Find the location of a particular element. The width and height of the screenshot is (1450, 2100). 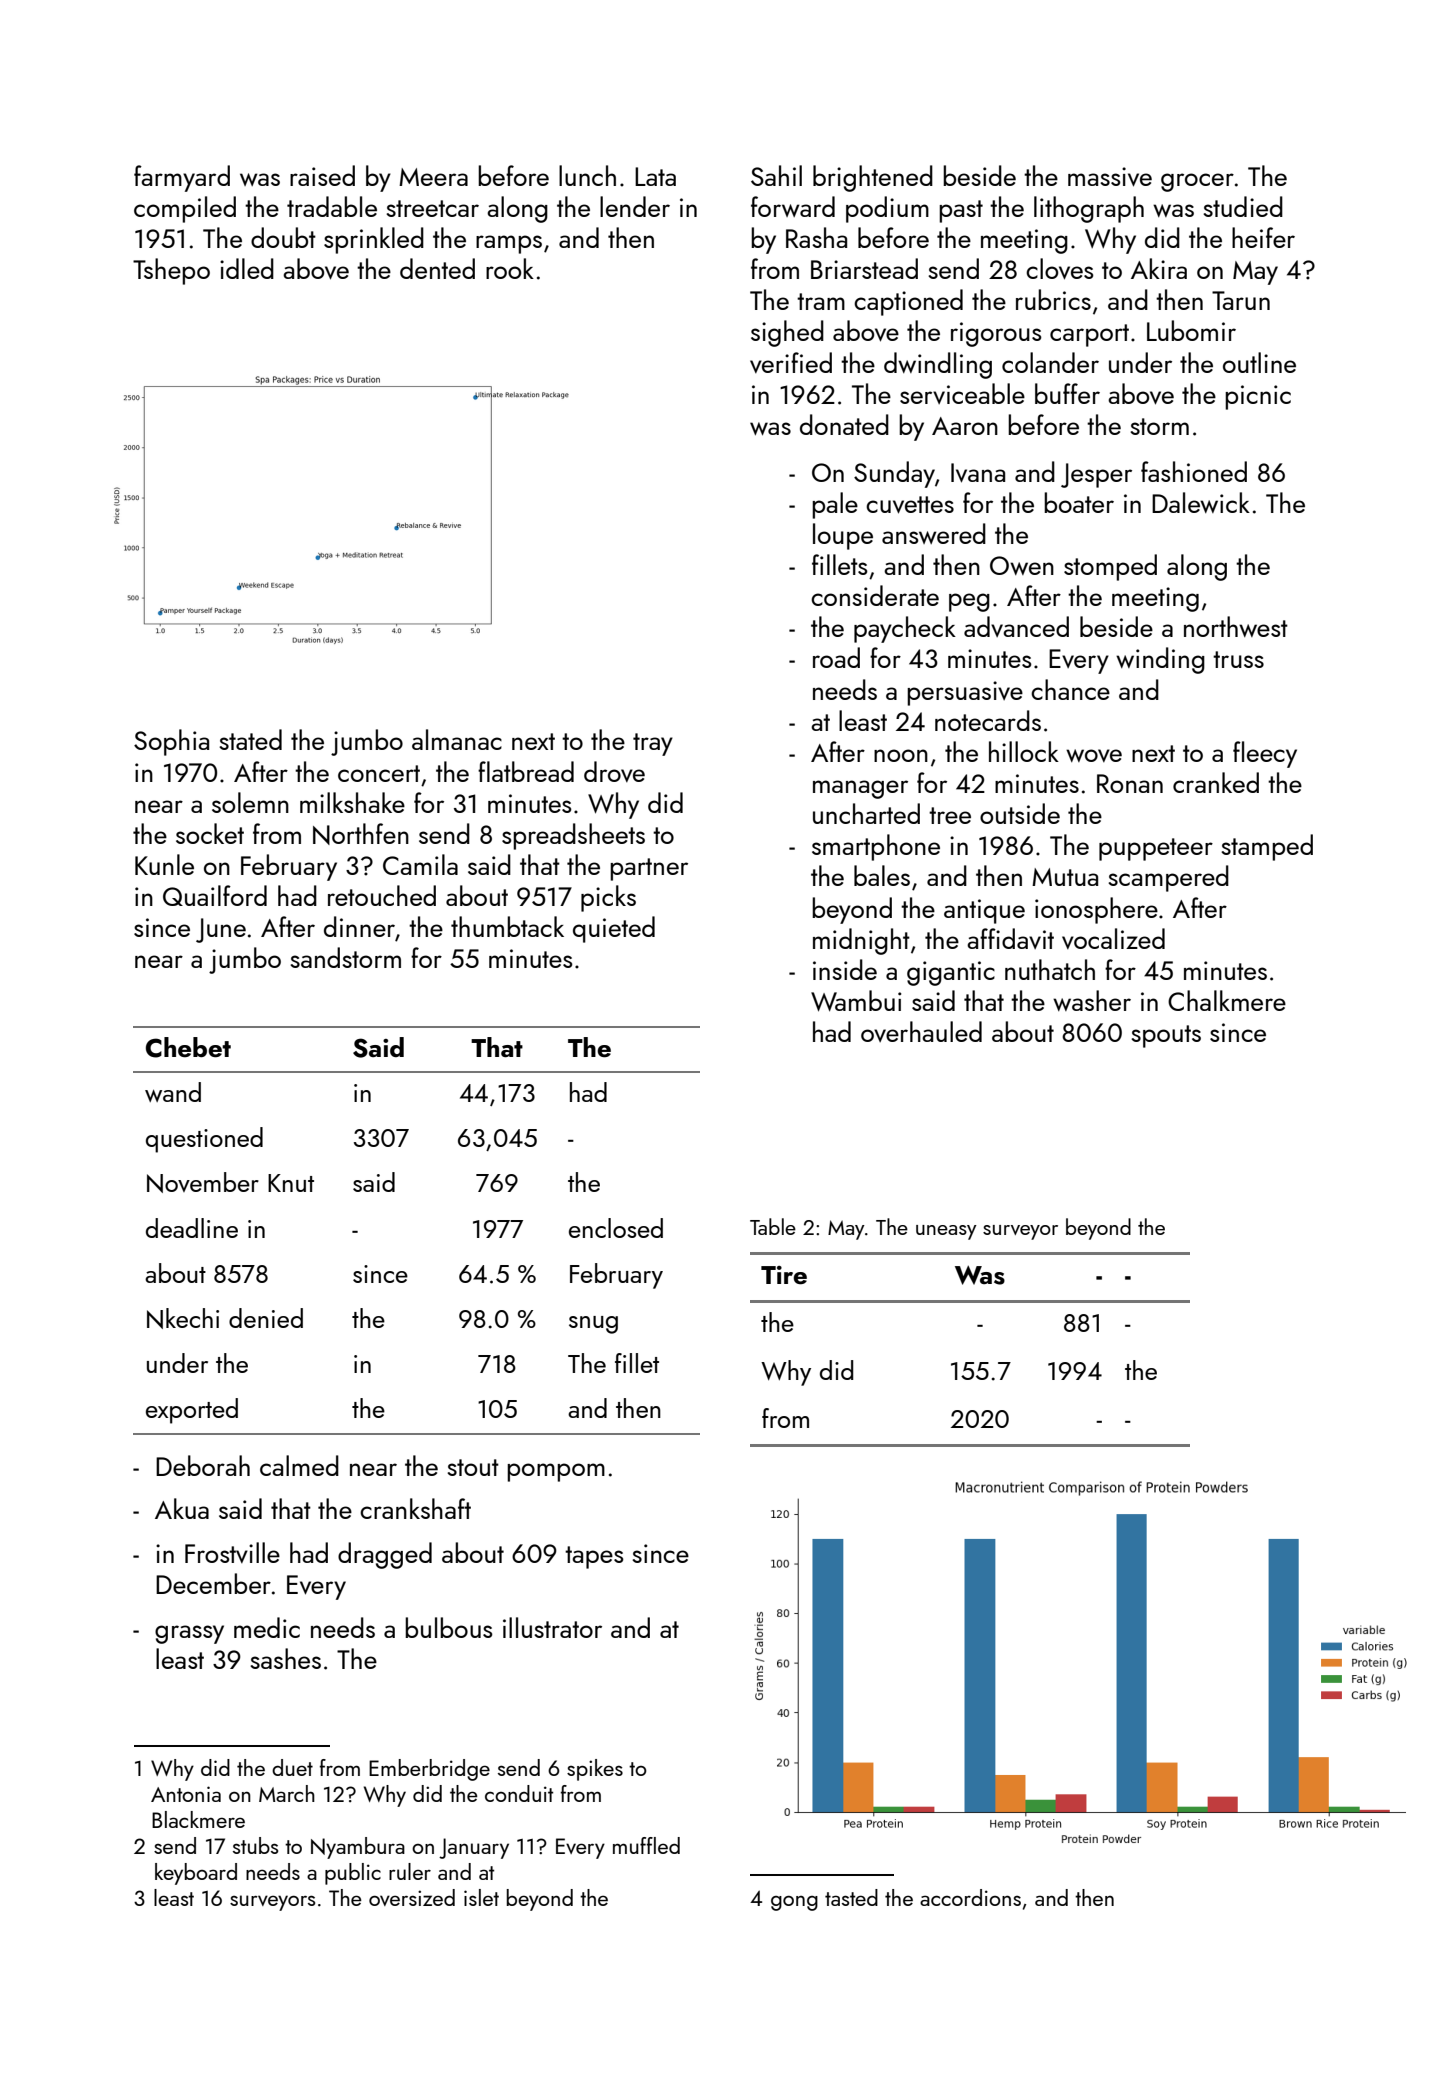

buffer is located at coordinates (1067, 393).
